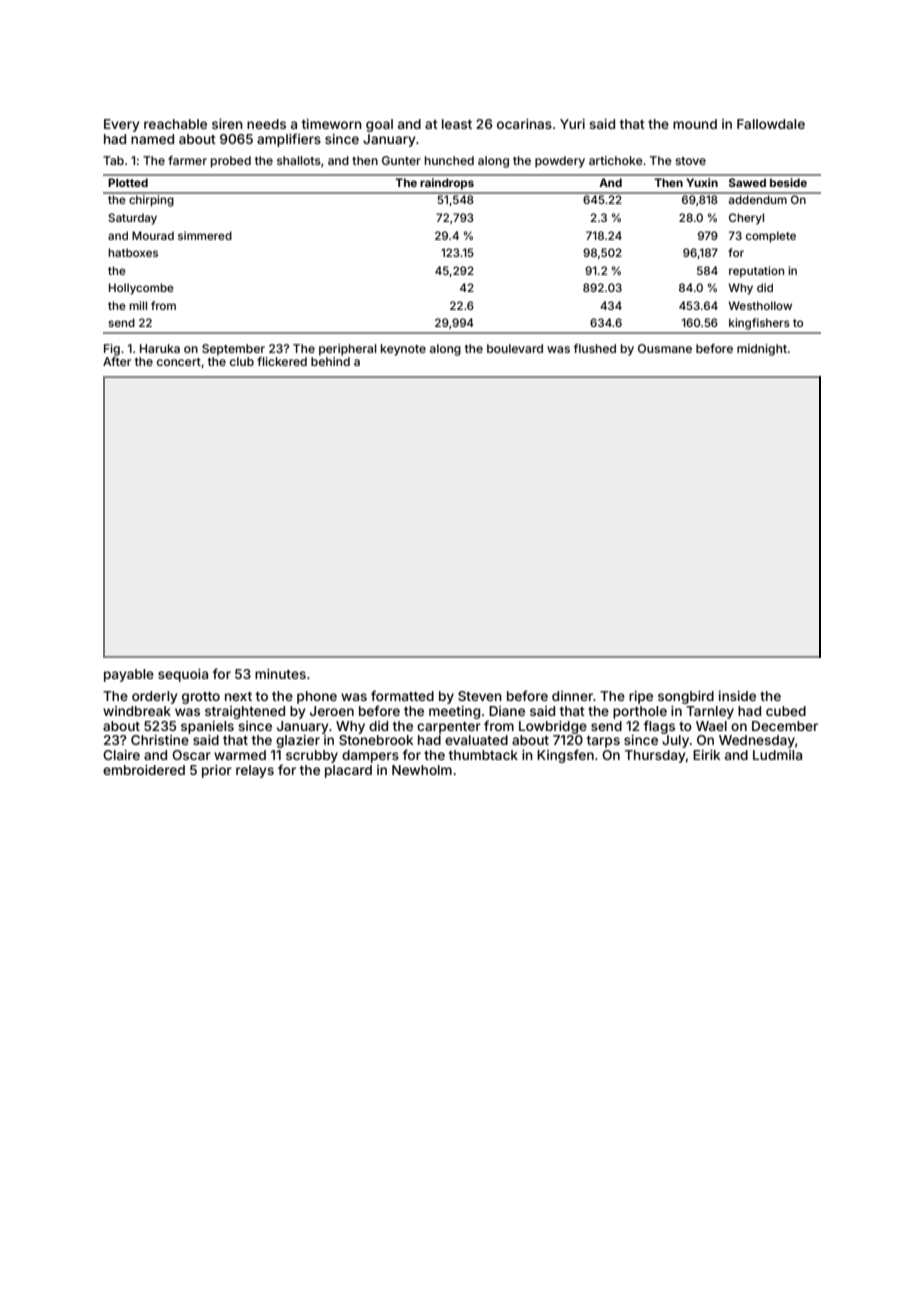 This document has width=924, height=1308. What do you see at coordinates (117, 361) in the document?
I see `After` at bounding box center [117, 361].
